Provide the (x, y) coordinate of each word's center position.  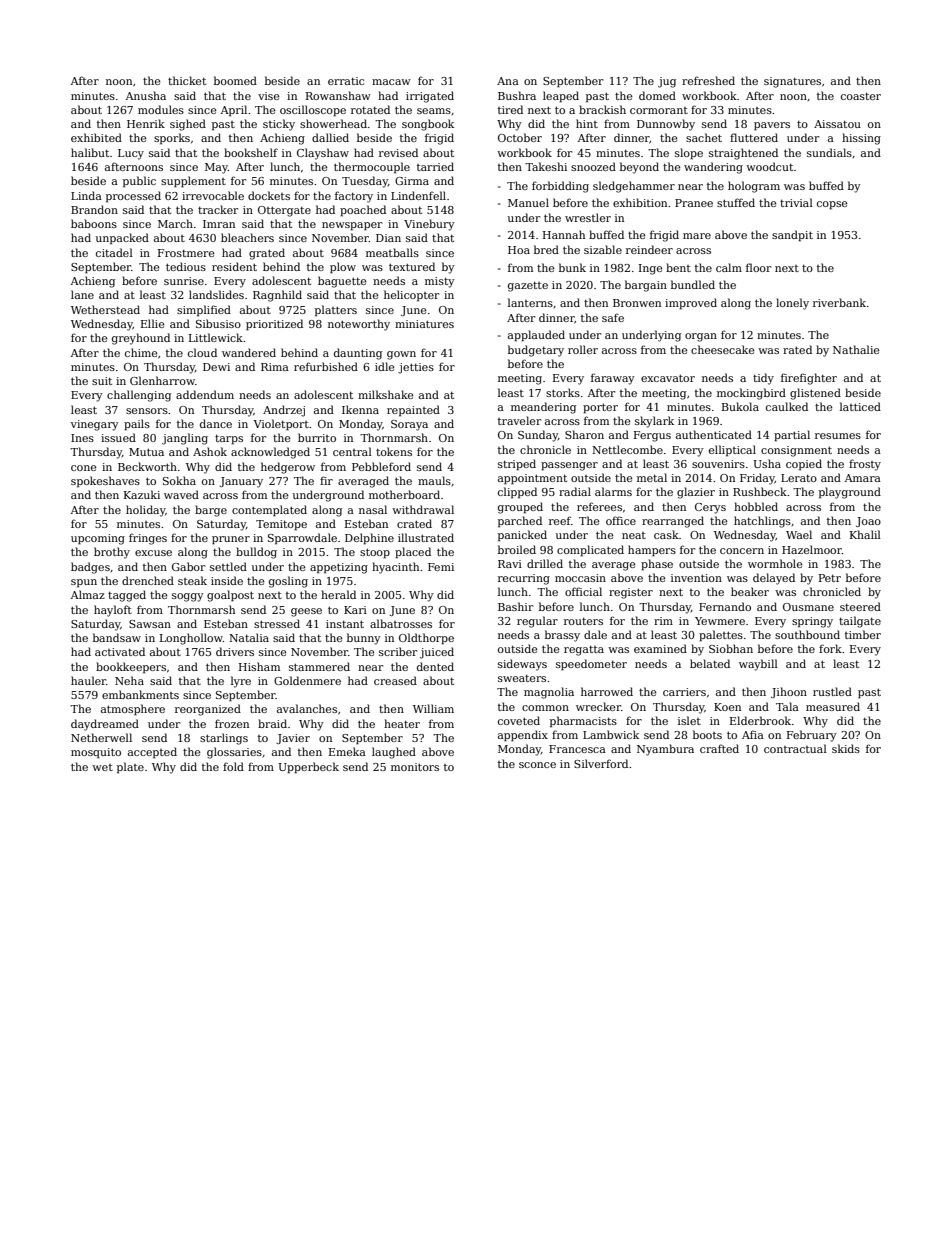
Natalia (249, 637)
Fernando (725, 606)
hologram (754, 187)
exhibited (96, 137)
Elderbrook (760, 720)
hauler (88, 680)
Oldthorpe (426, 639)
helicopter (411, 295)
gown (401, 355)
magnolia (549, 693)
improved (691, 304)
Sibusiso (218, 323)
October (520, 137)
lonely (792, 304)
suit (102, 381)
